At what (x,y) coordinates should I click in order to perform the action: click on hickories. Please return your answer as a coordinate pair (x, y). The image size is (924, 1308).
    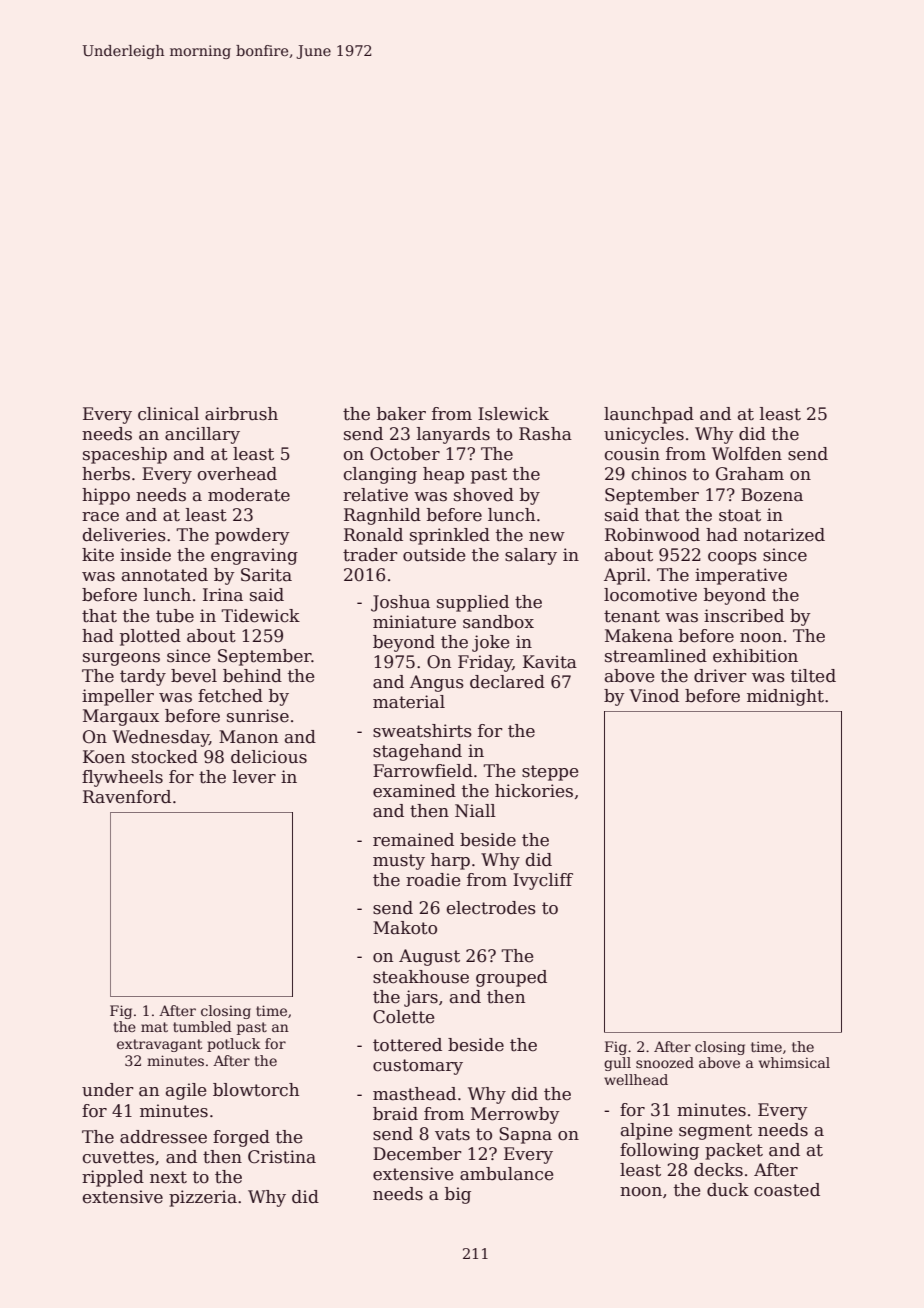
    Looking at the image, I should click on (534, 791).
